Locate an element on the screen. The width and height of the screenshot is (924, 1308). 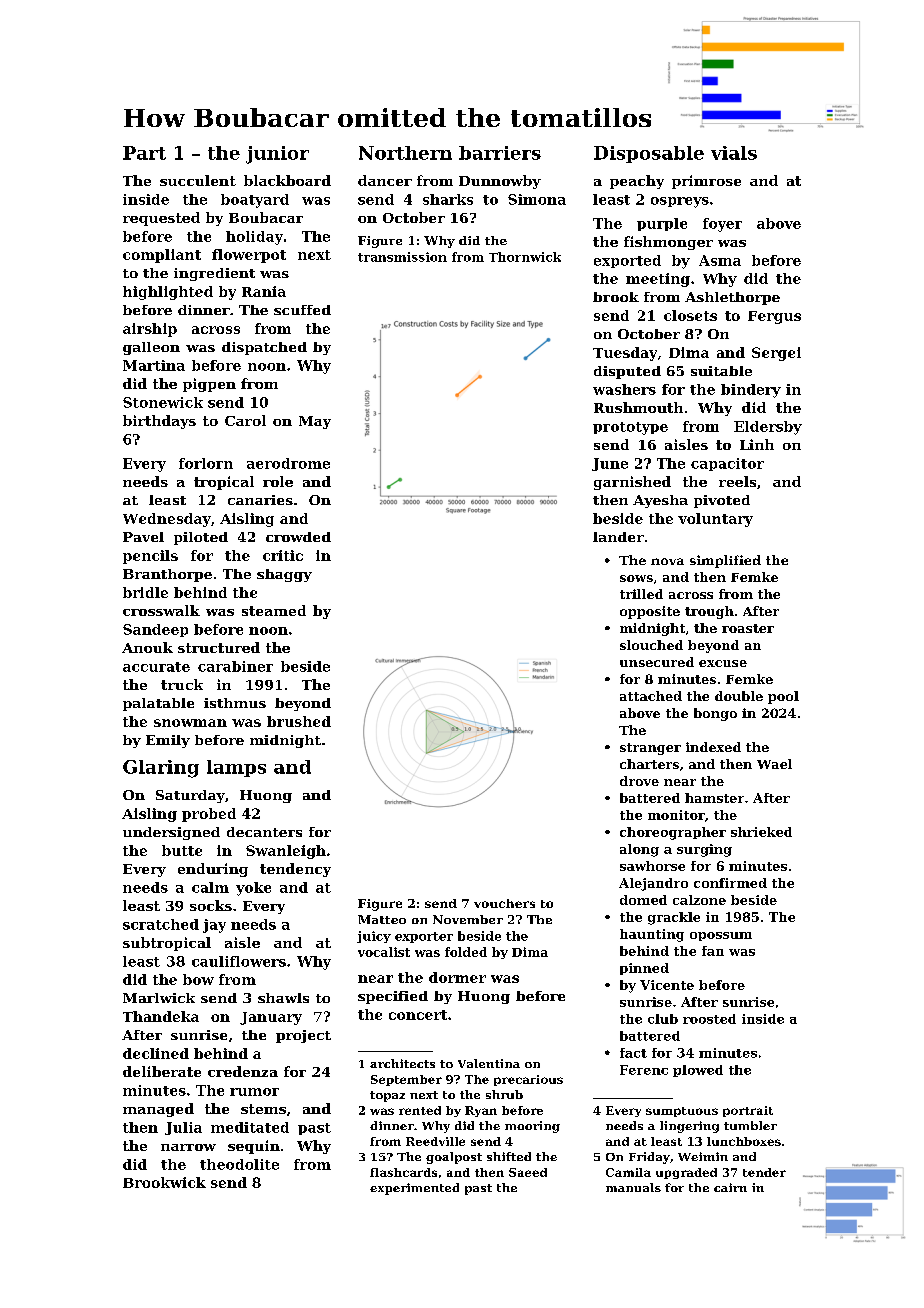
aerodrome is located at coordinates (288, 463).
